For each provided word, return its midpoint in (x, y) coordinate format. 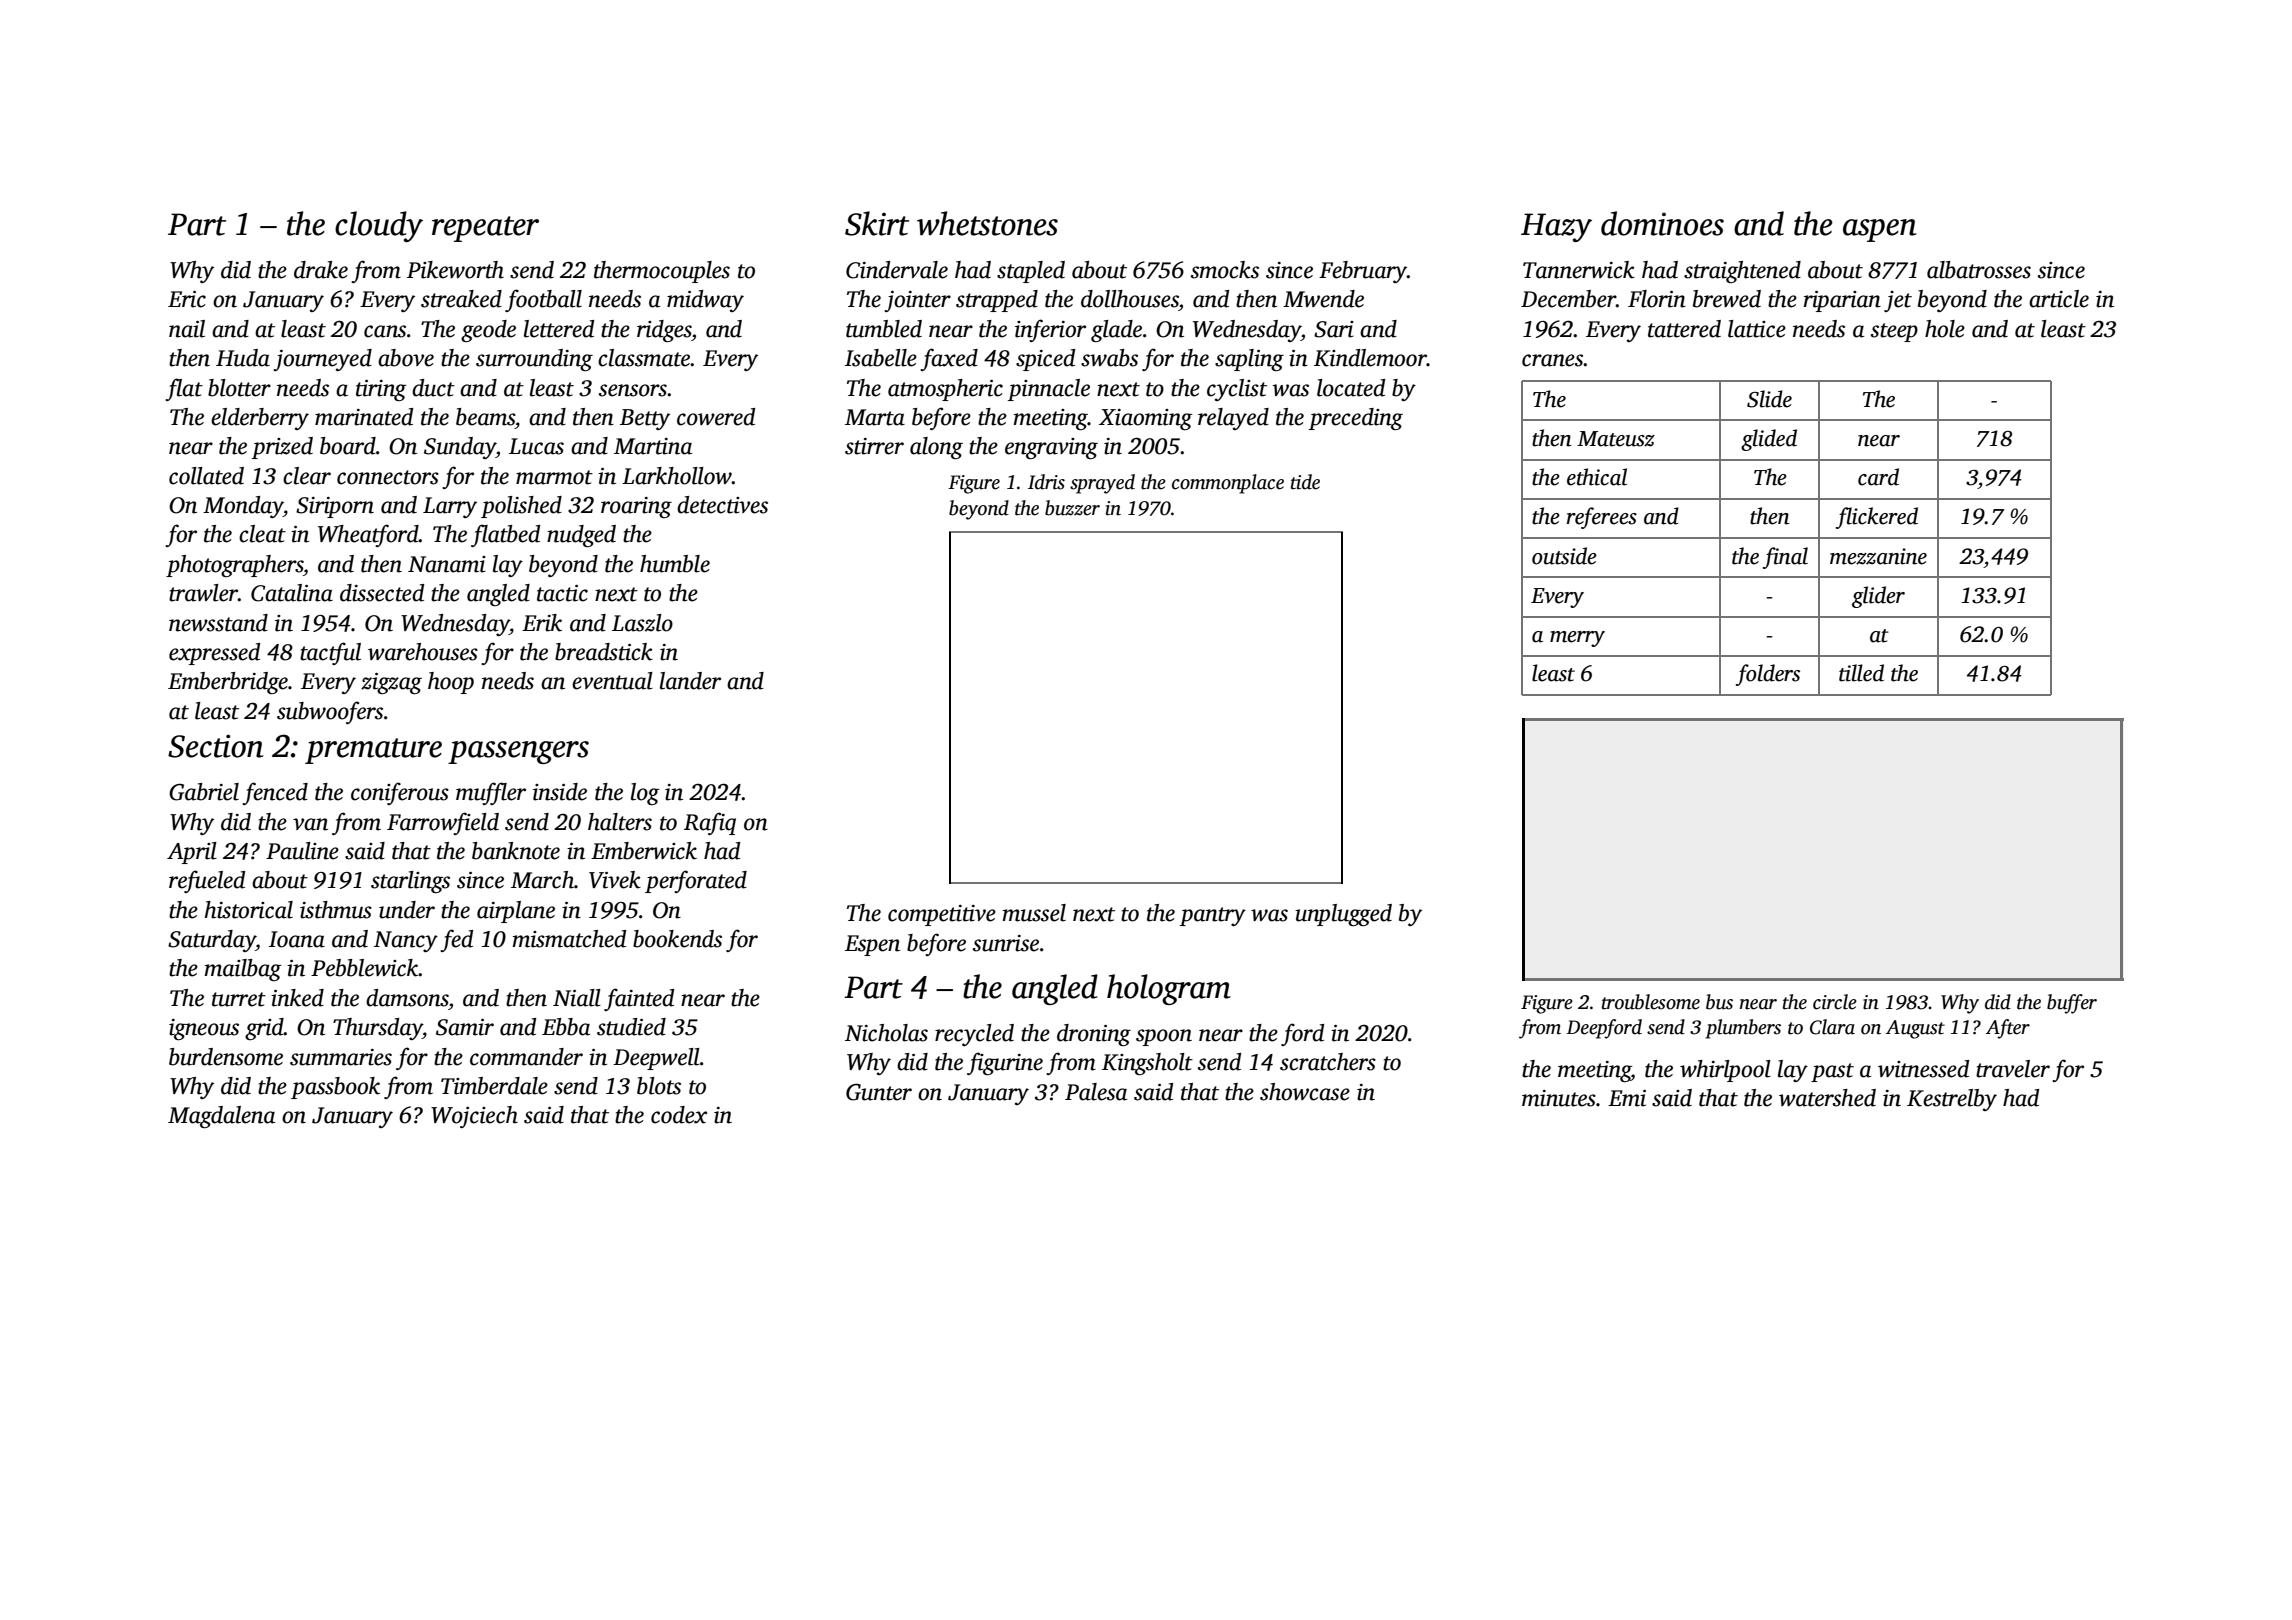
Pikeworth (455, 270)
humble (675, 564)
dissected (382, 593)
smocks (1225, 270)
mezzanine (1878, 556)
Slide (1769, 399)
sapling (1249, 360)
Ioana (297, 939)
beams (485, 417)
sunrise (1006, 943)
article (2059, 299)
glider (1878, 597)
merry (1577, 639)
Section (216, 746)
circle (1835, 1002)
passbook (335, 1088)
